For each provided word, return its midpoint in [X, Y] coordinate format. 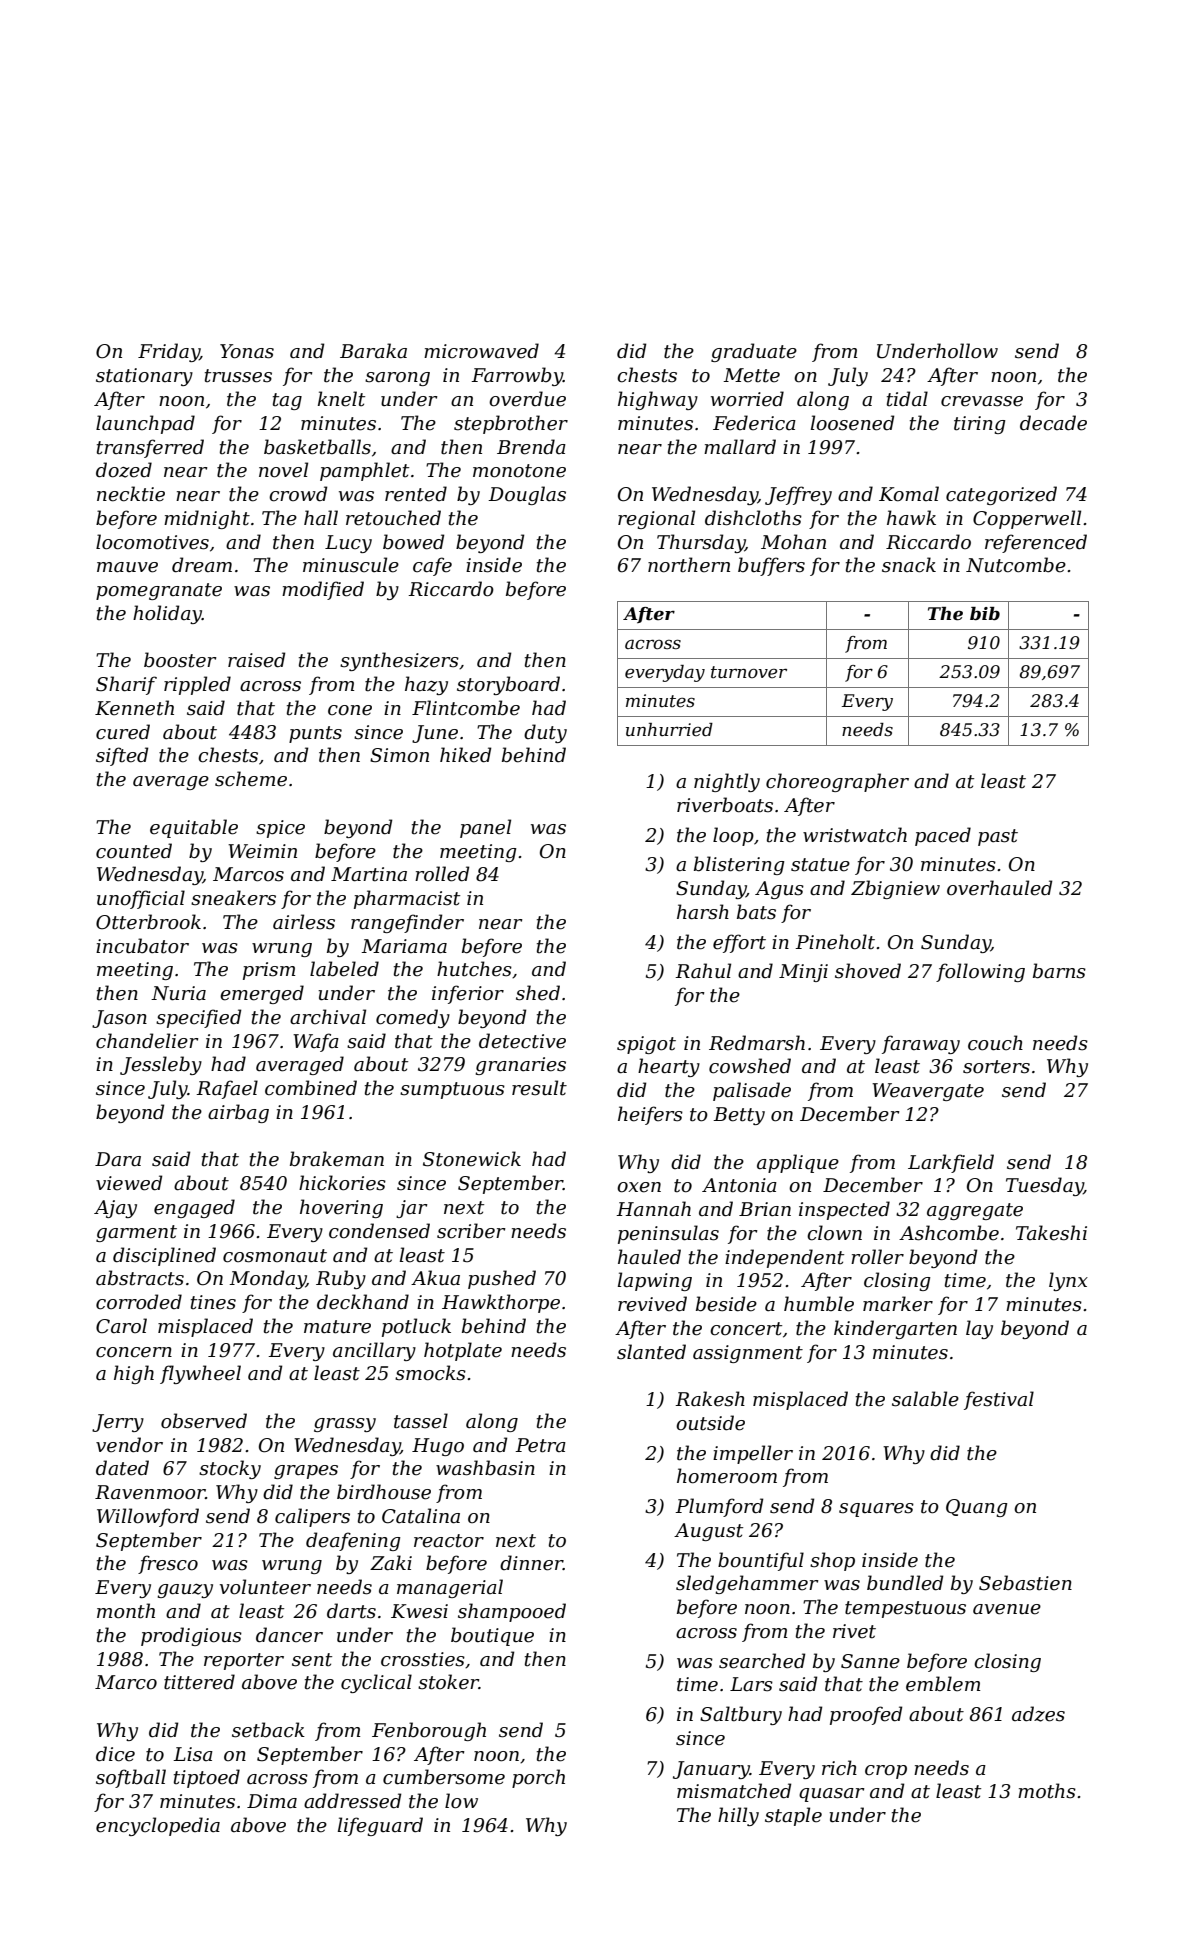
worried [747, 399]
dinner [531, 1563]
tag [287, 401]
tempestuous [905, 1609]
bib [985, 614]
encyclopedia [158, 1826]
